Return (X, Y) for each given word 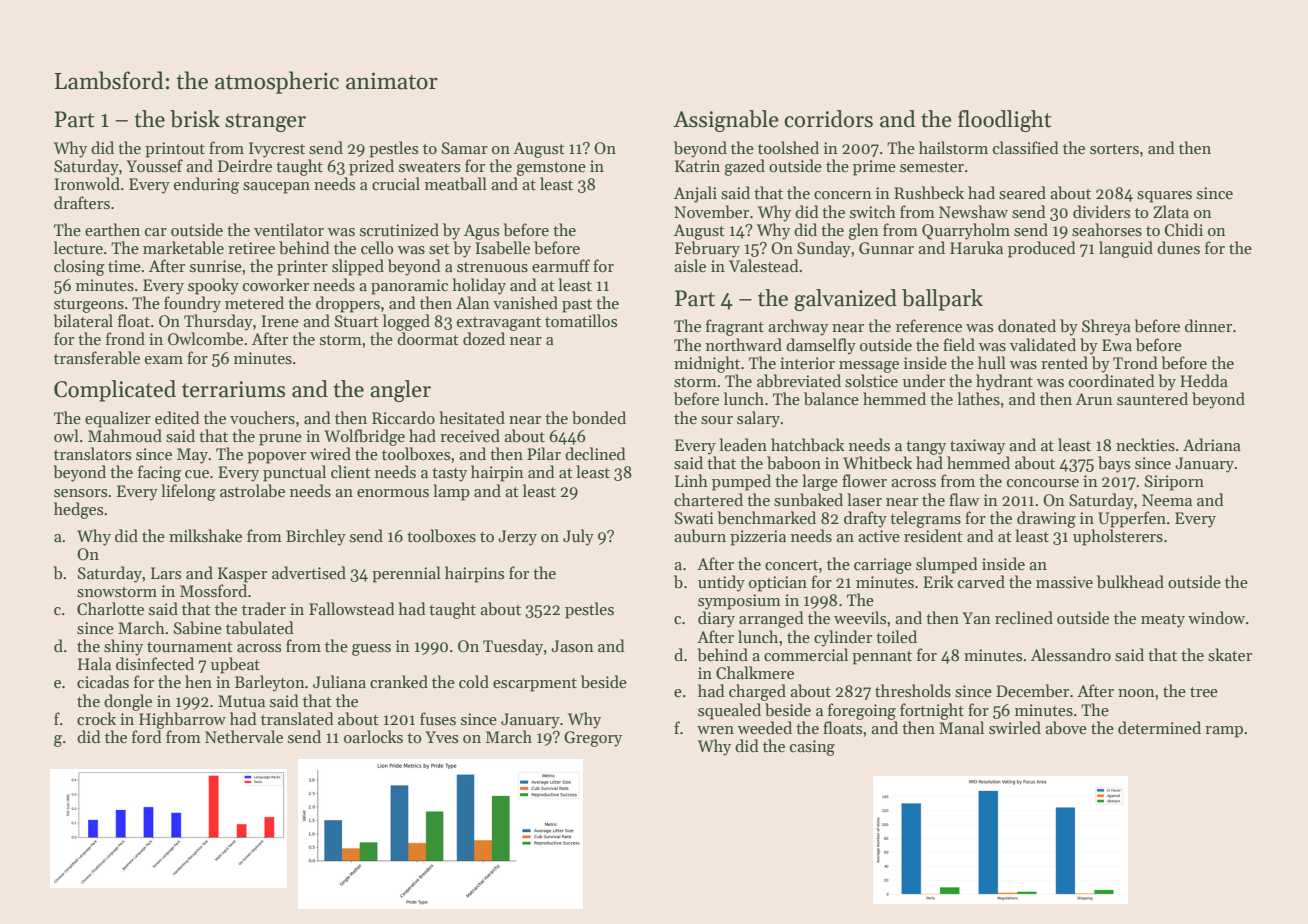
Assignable (726, 121)
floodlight (1004, 121)
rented (1064, 362)
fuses (438, 718)
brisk (195, 119)
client (351, 471)
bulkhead (1130, 582)
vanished (525, 302)
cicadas (103, 682)
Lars (166, 573)
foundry (192, 304)
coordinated (1112, 381)
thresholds (913, 691)
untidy (721, 583)
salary (758, 419)
